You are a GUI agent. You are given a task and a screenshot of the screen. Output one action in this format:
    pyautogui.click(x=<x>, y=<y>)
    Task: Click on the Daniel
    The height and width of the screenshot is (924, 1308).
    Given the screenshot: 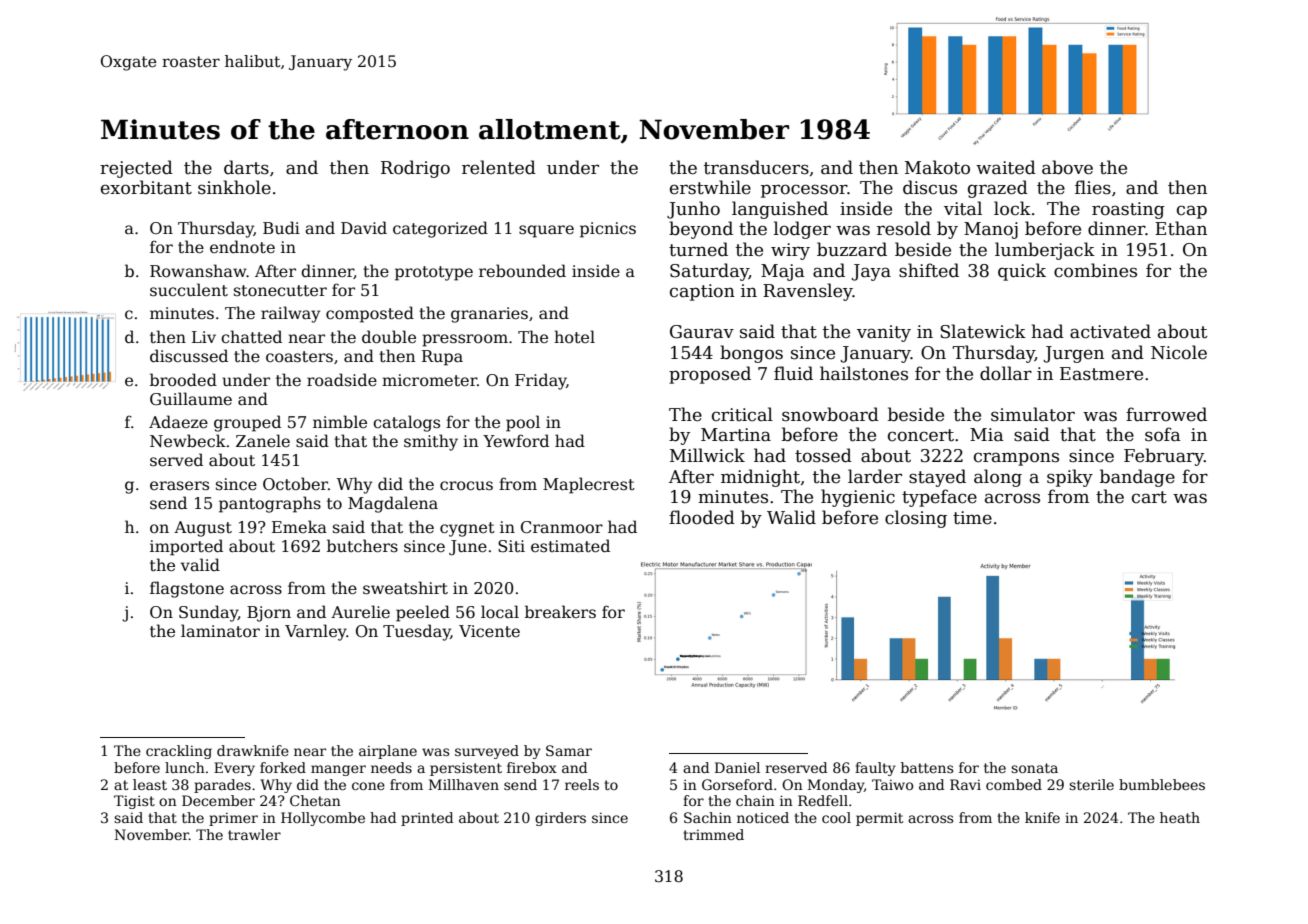 What is the action you would take?
    pyautogui.click(x=737, y=767)
